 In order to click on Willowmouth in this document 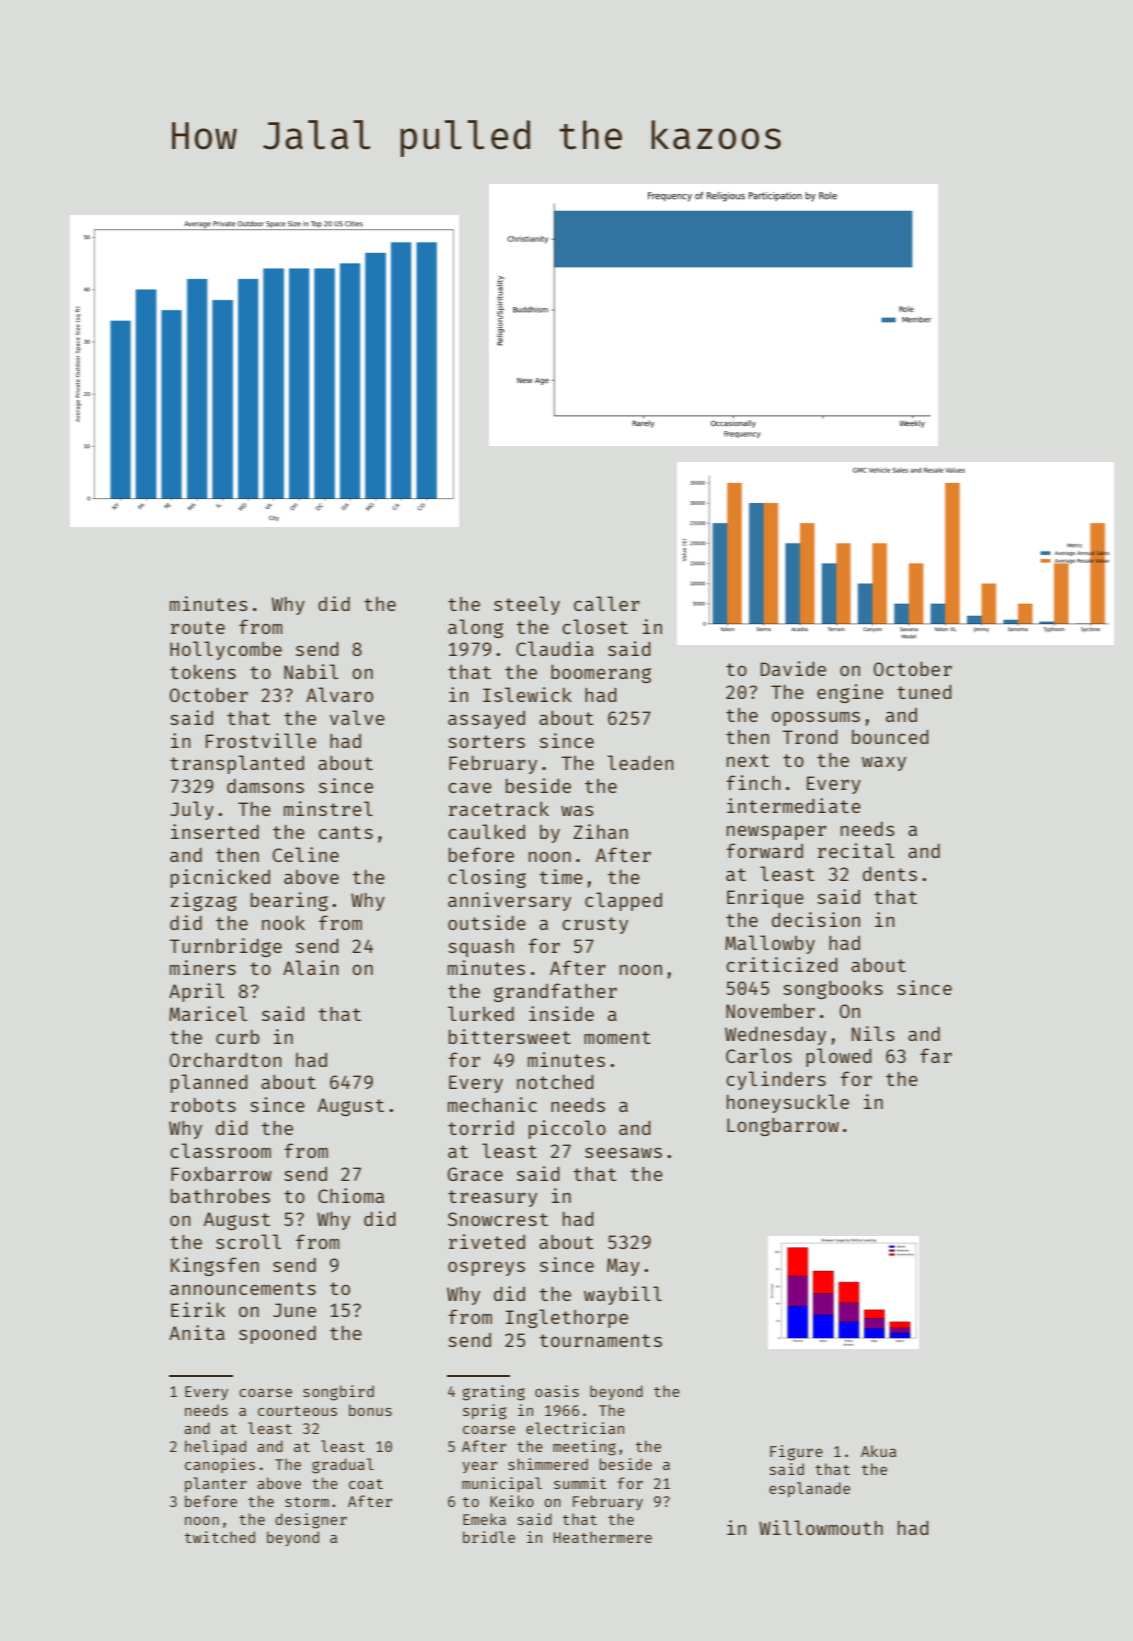, I will do `click(821, 1527)`.
